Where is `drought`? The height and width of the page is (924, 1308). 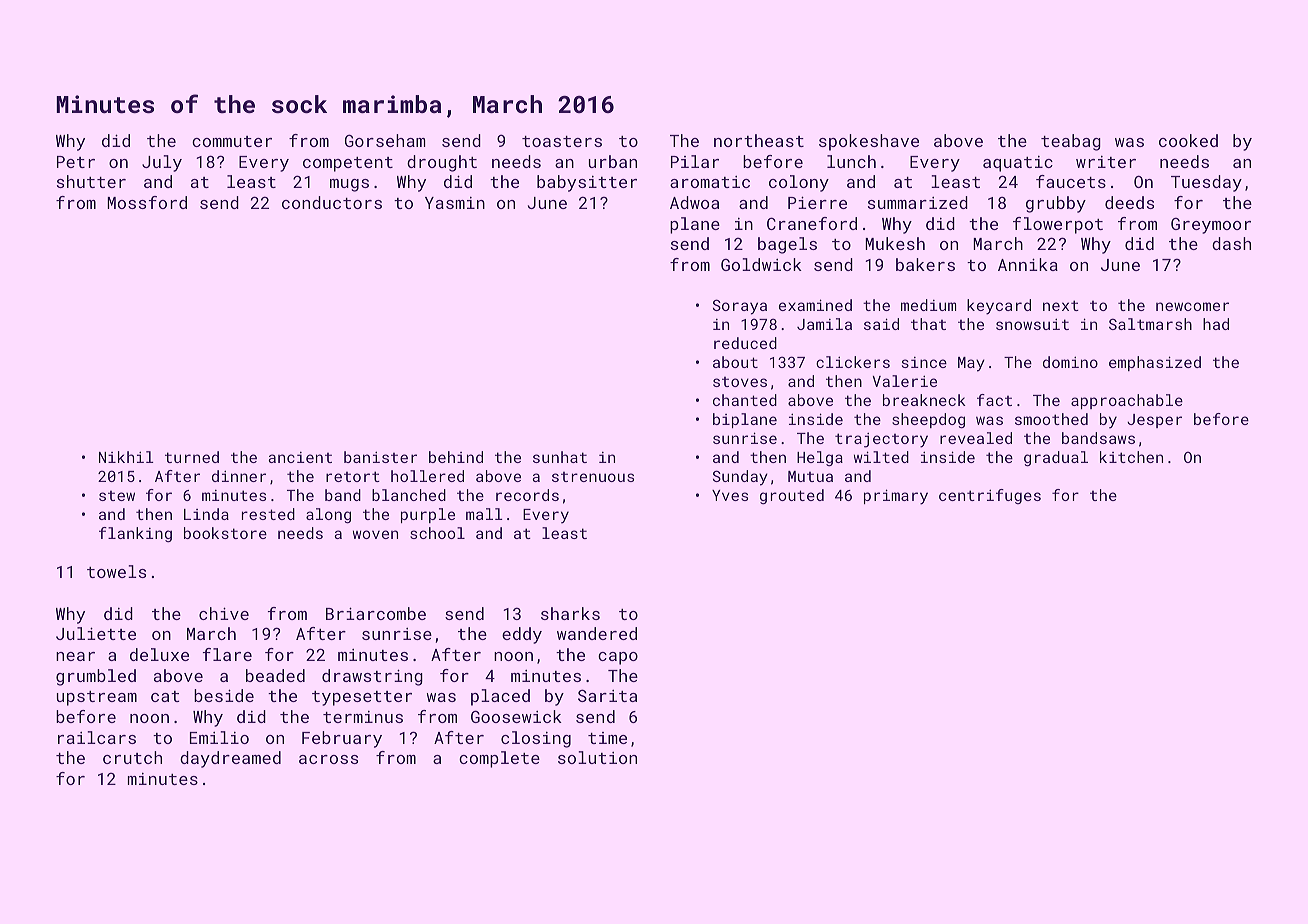
drought is located at coordinates (442, 163).
